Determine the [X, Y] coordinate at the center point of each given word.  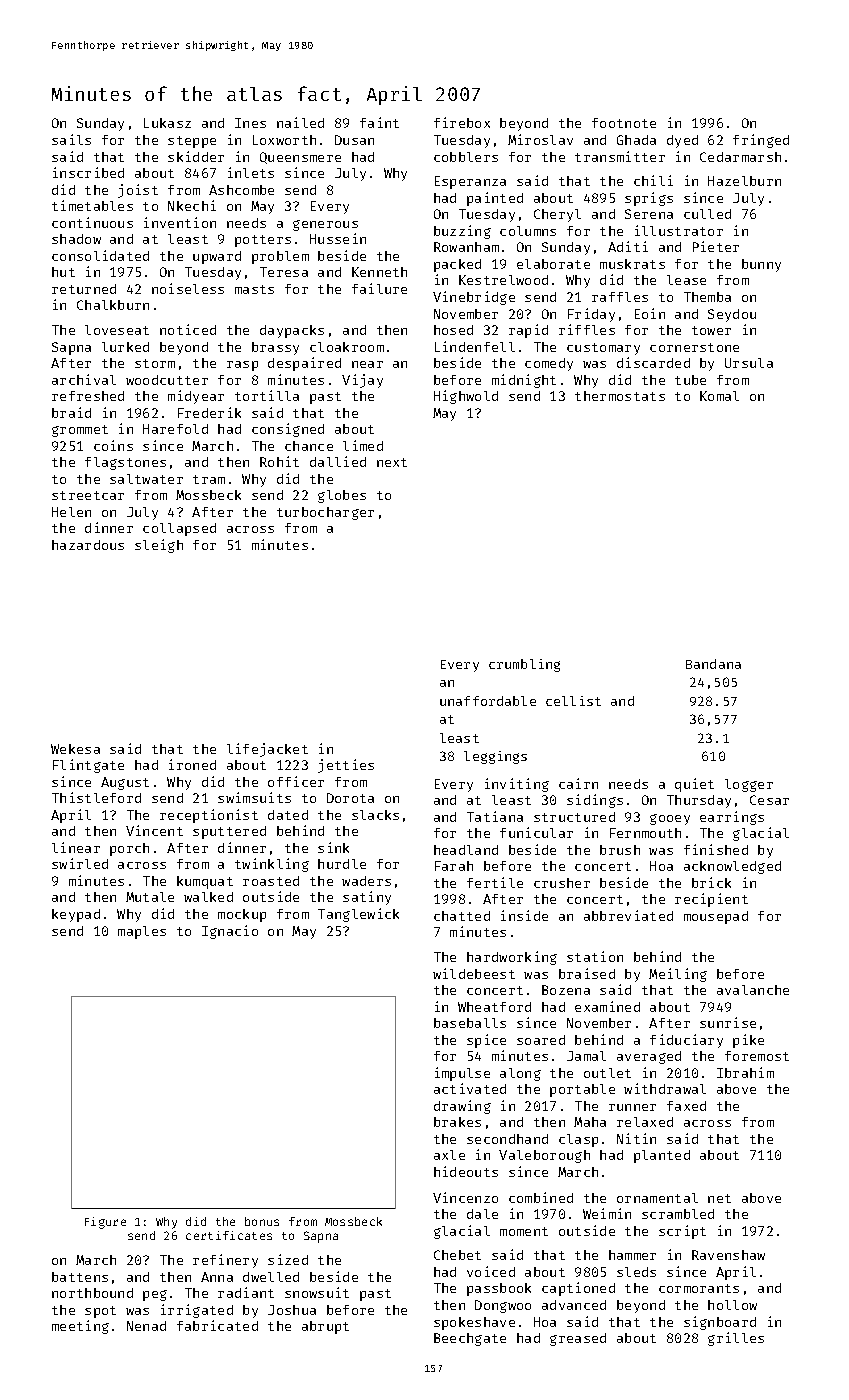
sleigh [159, 546]
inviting [517, 785]
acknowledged [732, 867]
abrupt [325, 1327]
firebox [462, 122]
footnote [624, 123]
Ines [250, 123]
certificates [229, 1235]
